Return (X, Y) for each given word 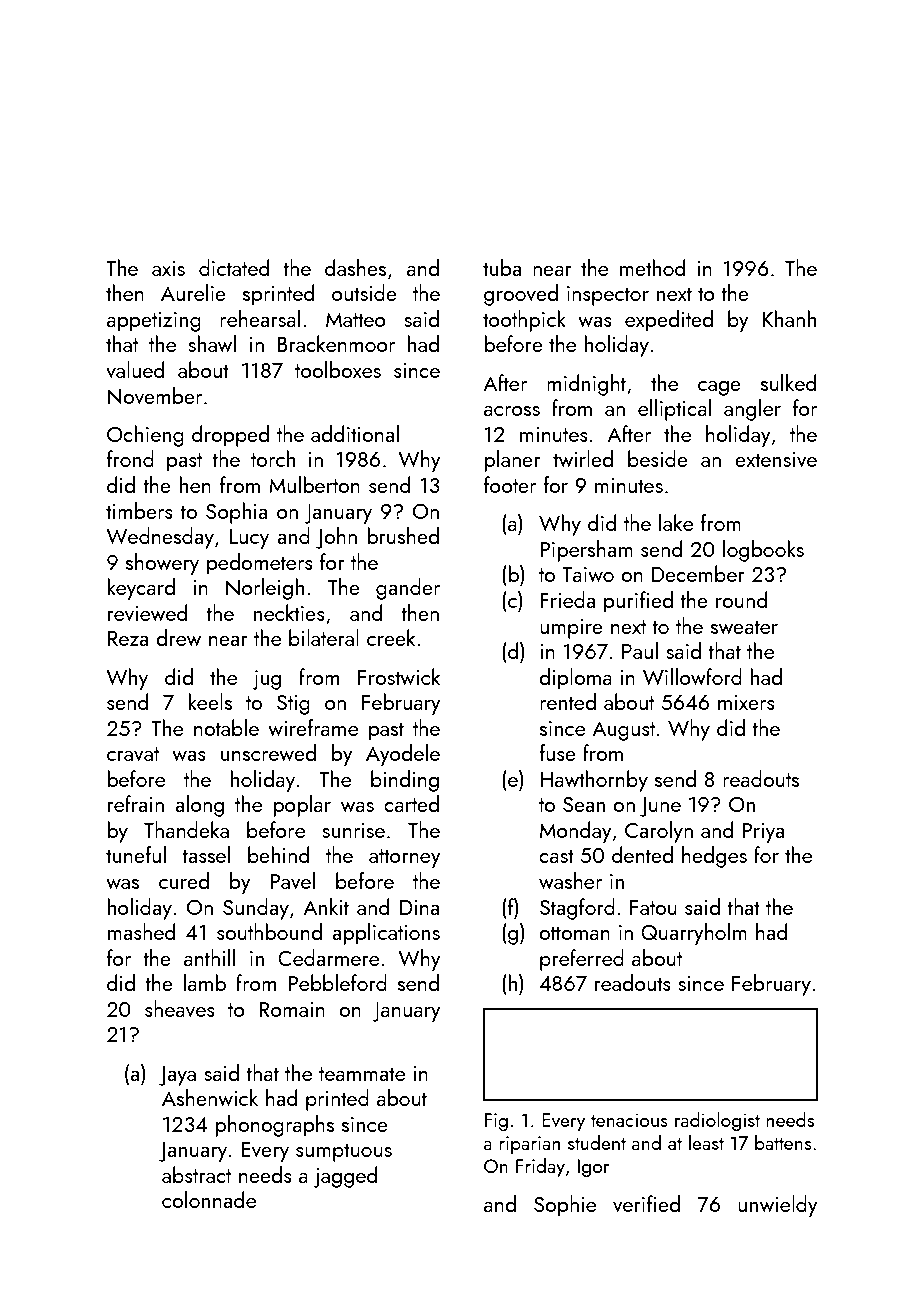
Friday (540, 1167)
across (512, 411)
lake (676, 522)
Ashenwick (210, 1097)
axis (168, 268)
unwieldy (778, 1206)
